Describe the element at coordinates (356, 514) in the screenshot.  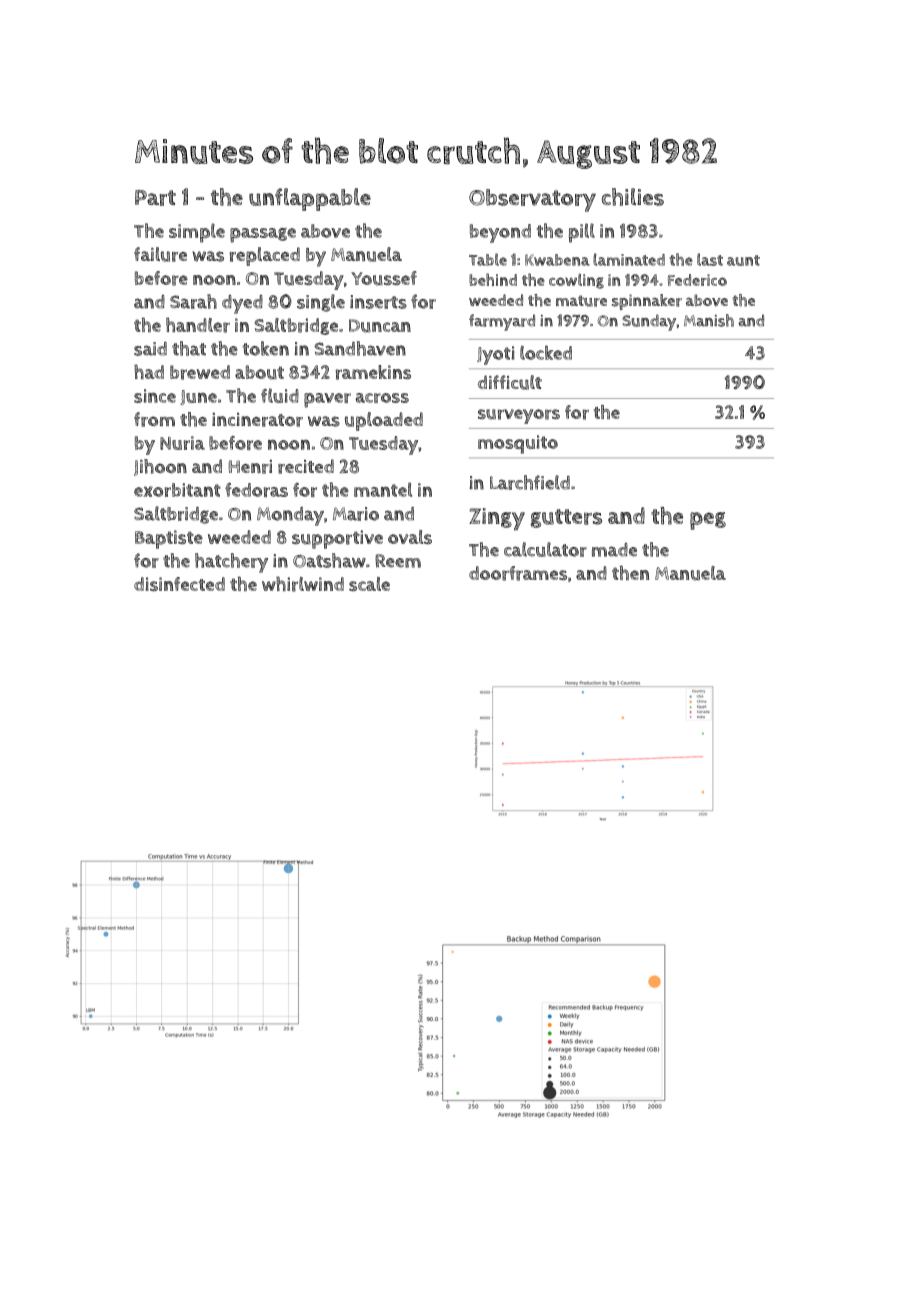
I see `Mario` at that location.
